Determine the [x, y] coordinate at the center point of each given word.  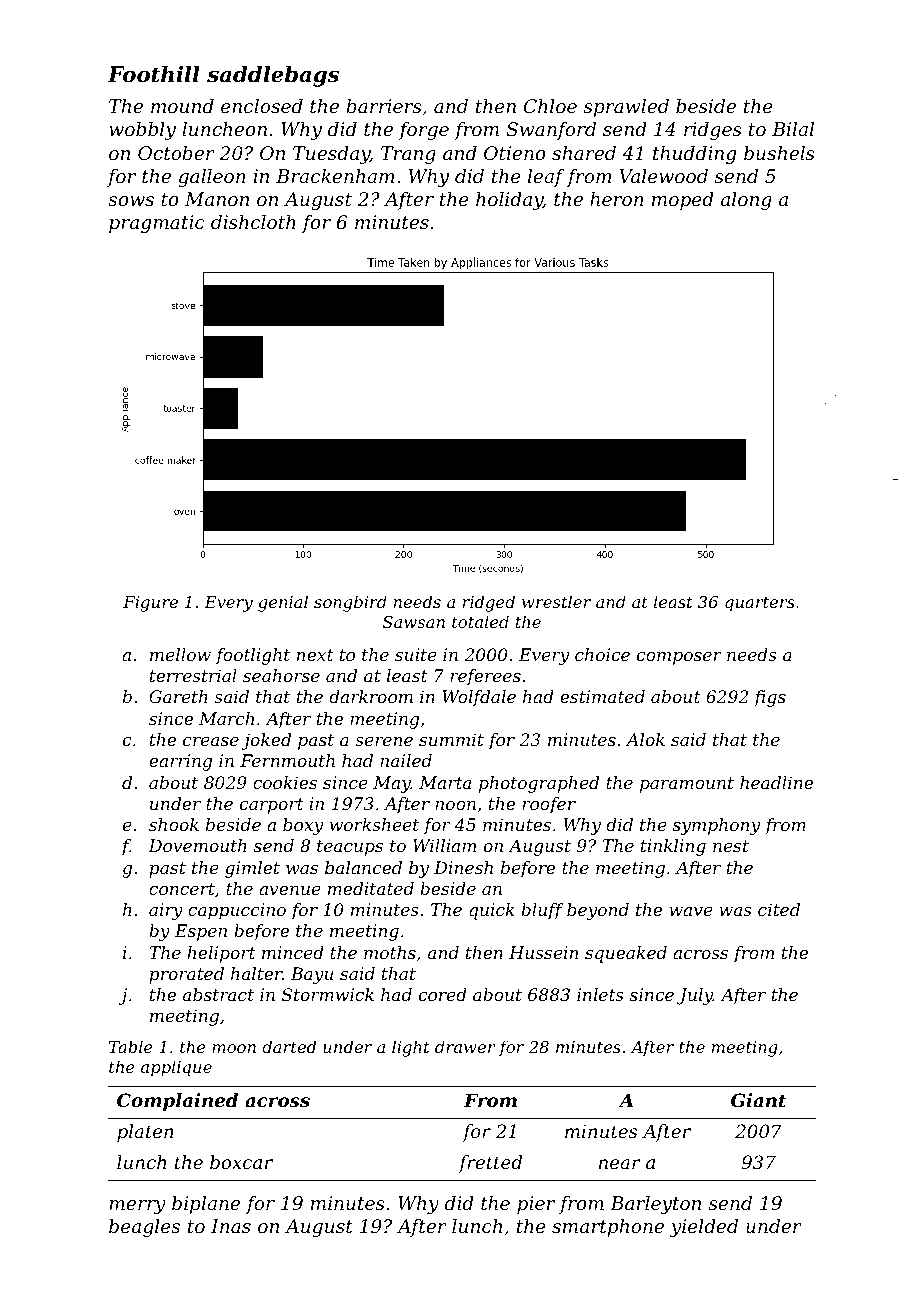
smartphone [608, 1228]
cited [779, 909]
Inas [231, 1226]
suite [416, 654]
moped [683, 201]
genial [283, 603]
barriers [384, 106]
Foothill [154, 74]
